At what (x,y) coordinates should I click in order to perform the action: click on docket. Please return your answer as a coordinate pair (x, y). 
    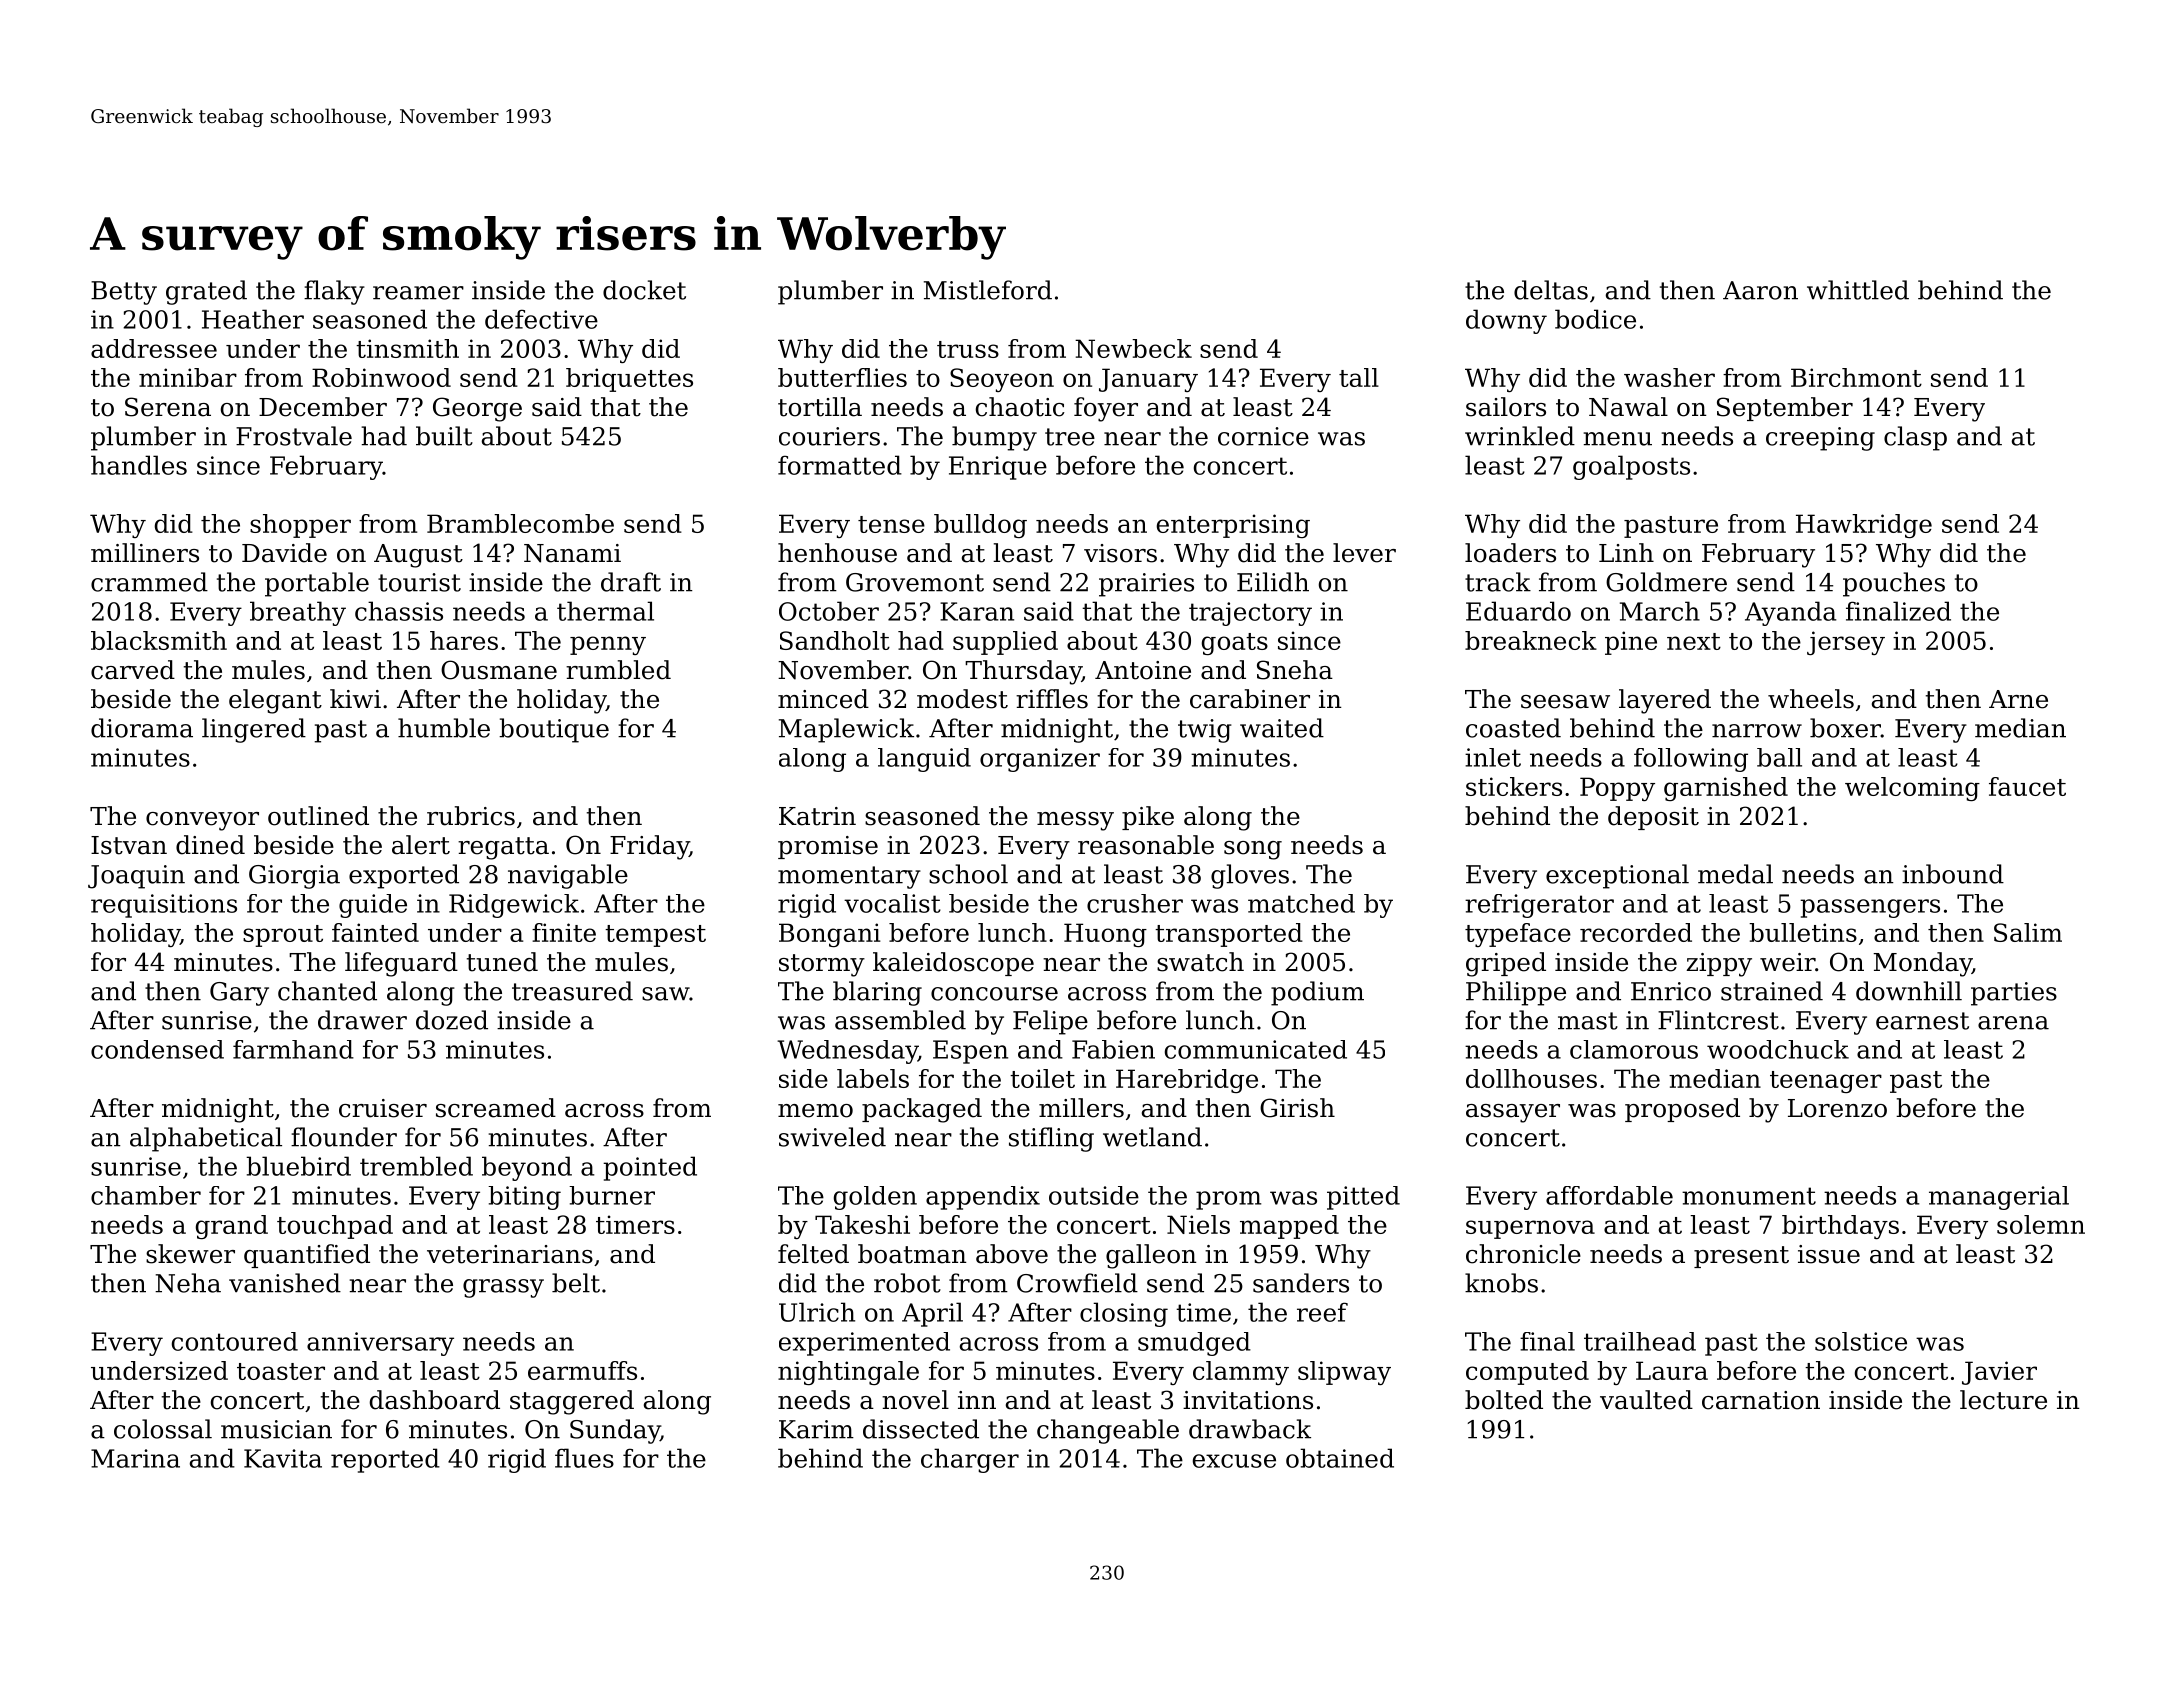
    Looking at the image, I should click on (644, 290).
